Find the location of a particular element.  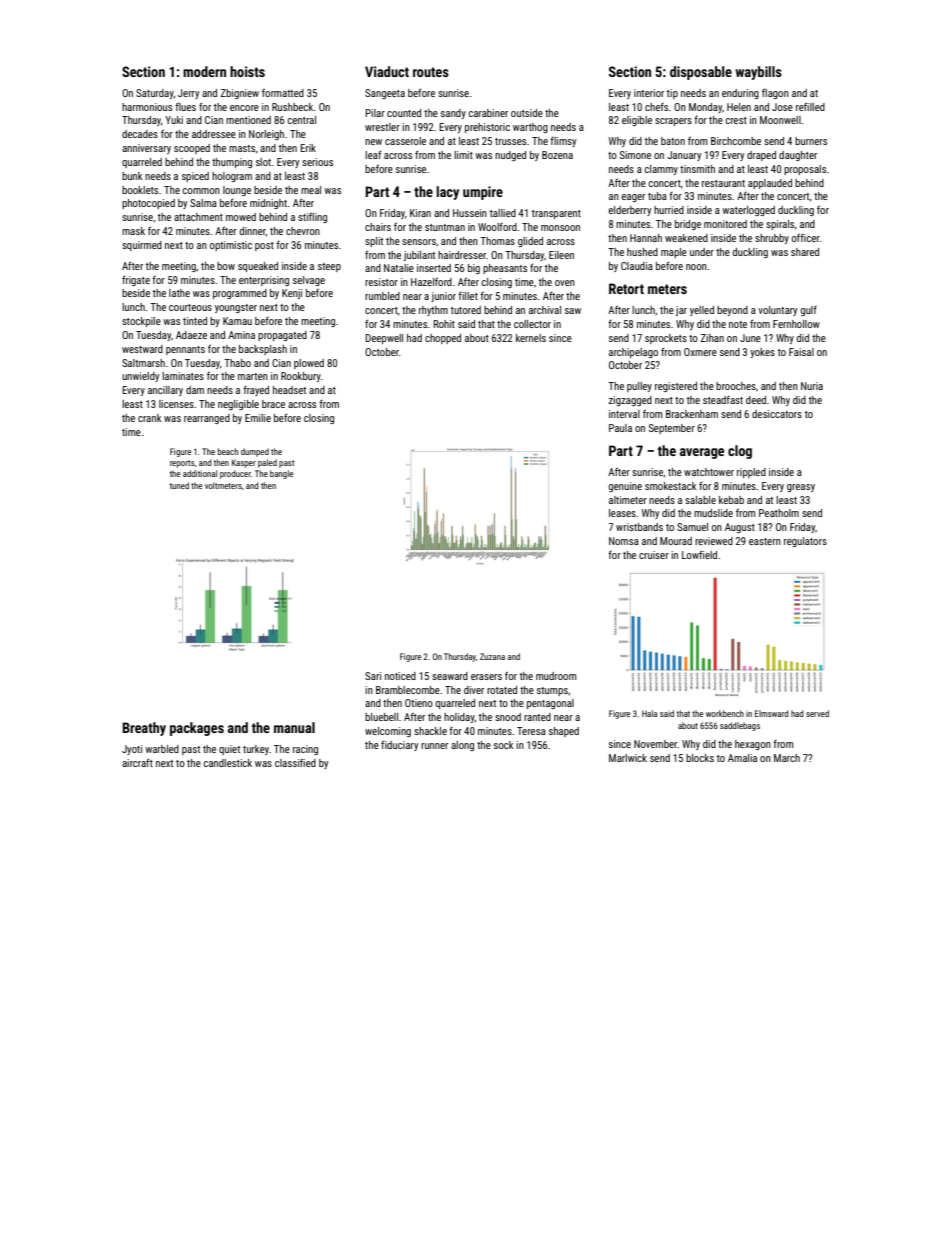

eastern is located at coordinates (765, 541).
